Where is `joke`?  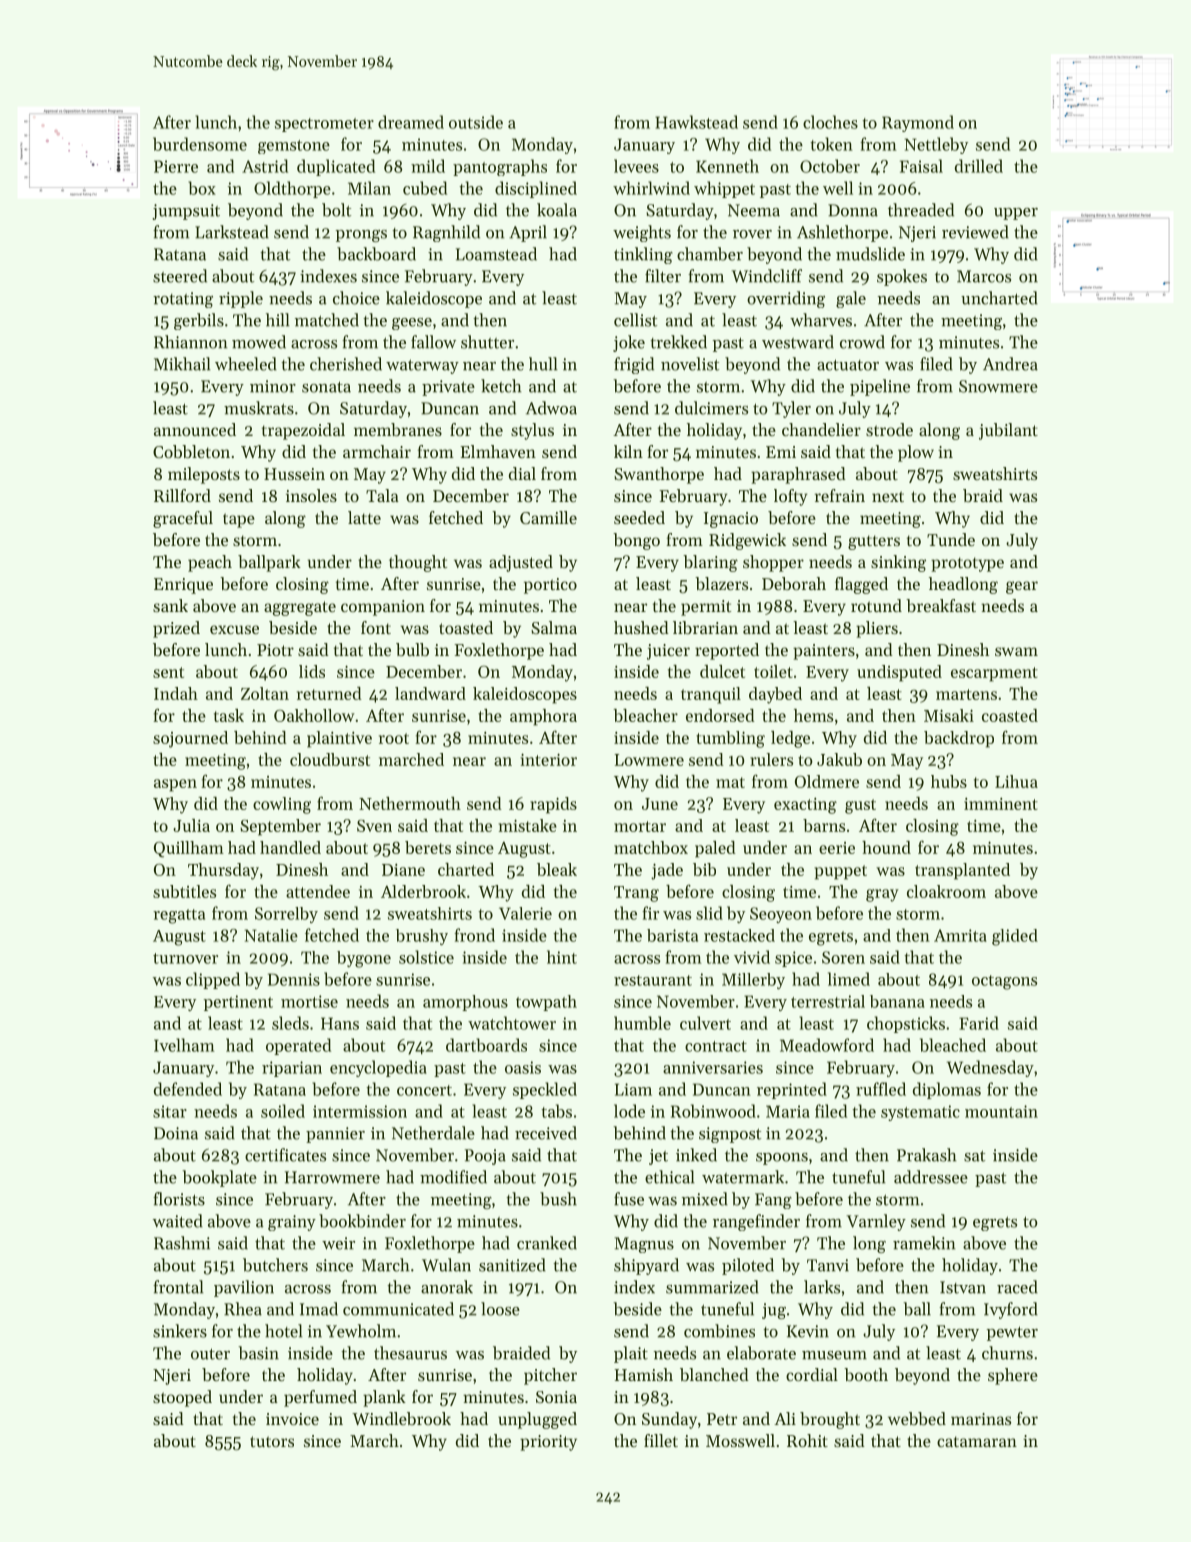
joke is located at coordinates (629, 343).
